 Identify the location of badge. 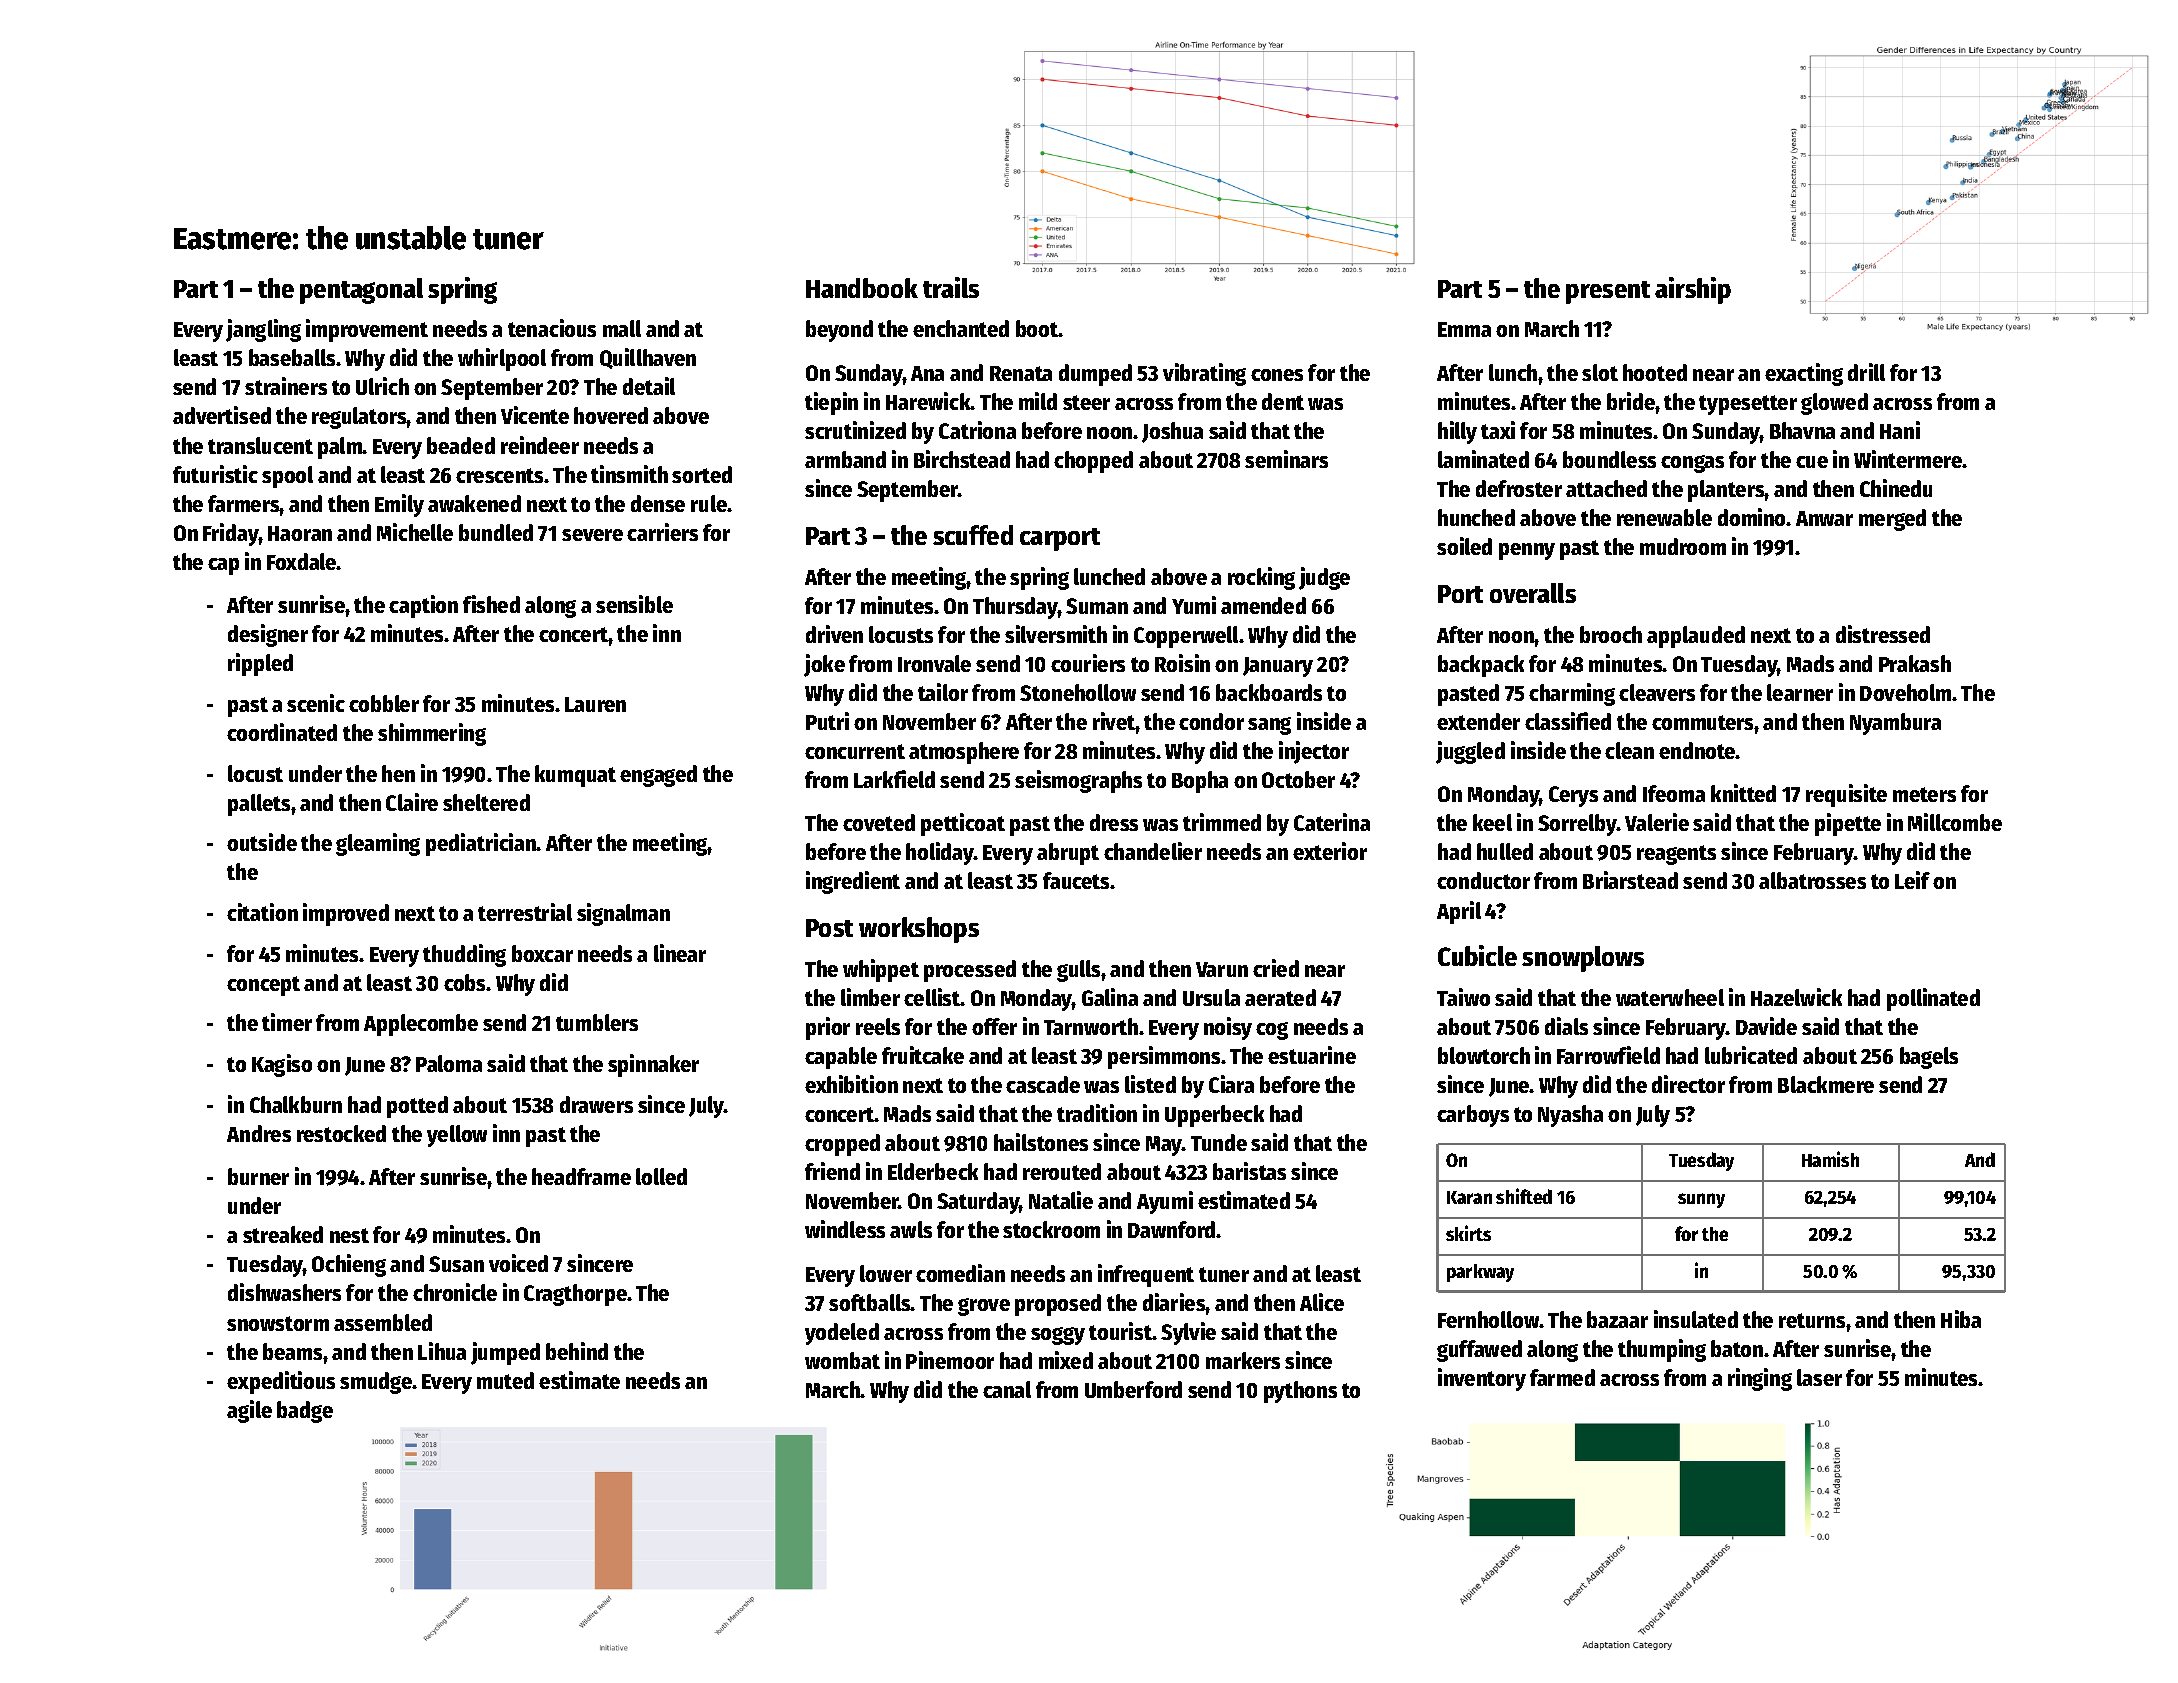
(305, 1412).
